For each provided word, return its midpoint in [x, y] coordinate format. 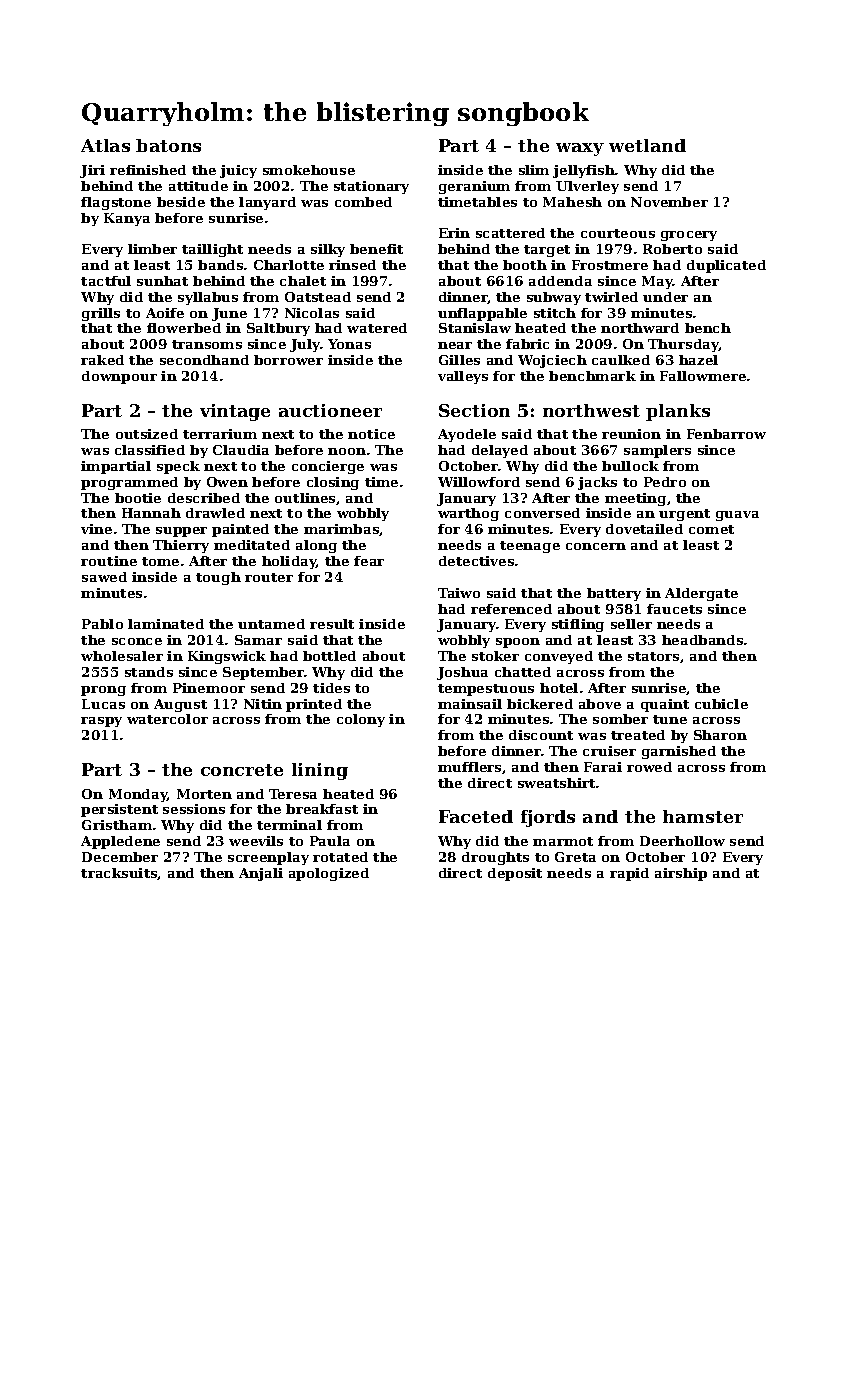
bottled [329, 656]
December [120, 857]
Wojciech [552, 361]
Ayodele [467, 435]
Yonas [349, 344]
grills [101, 314]
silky [328, 250]
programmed [129, 483]
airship [681, 874]
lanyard [267, 203]
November [669, 202]
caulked [621, 360]
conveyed [559, 657]
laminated [166, 624]
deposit [515, 874]
